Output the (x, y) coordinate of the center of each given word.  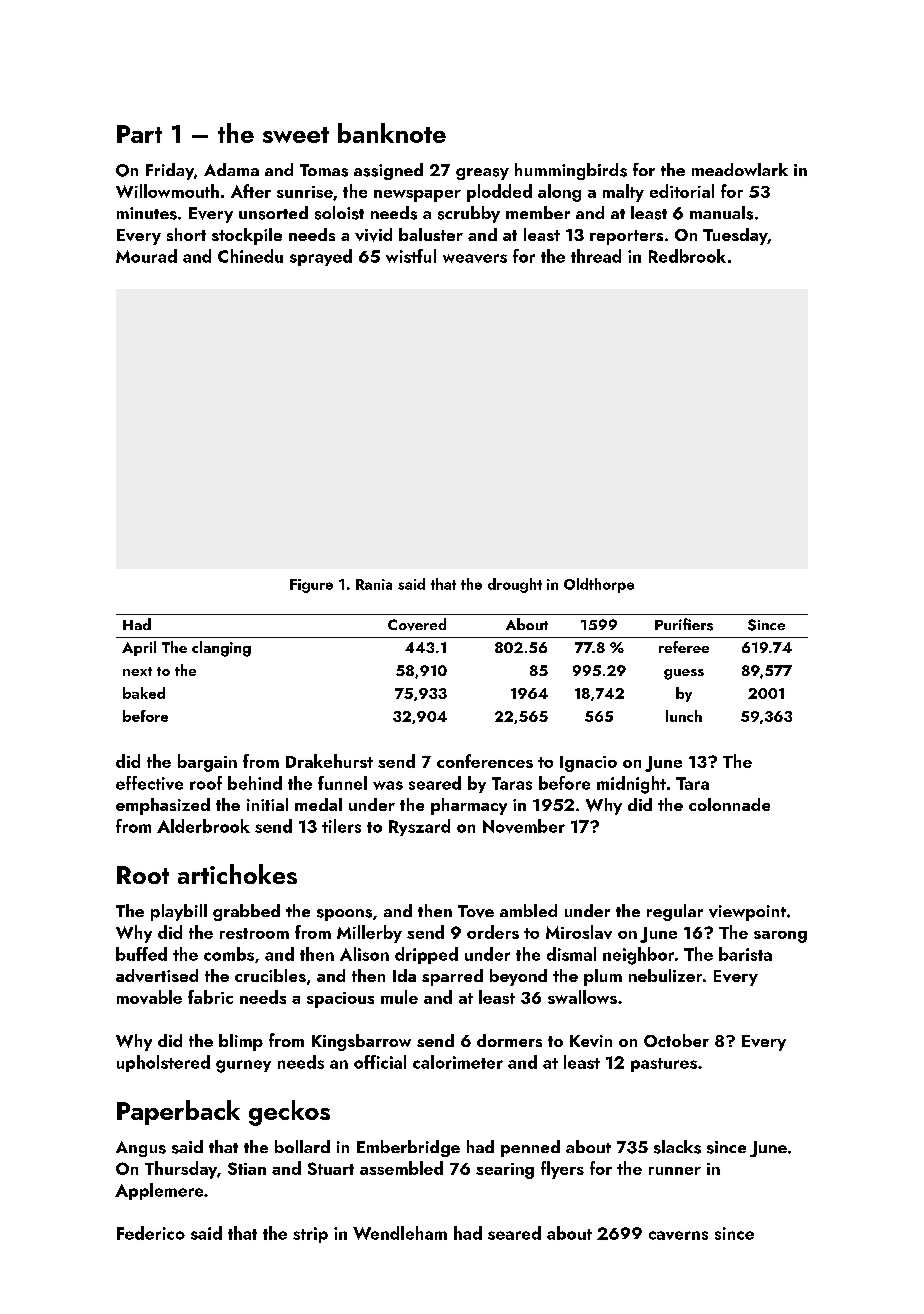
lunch (684, 716)
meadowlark (740, 169)
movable (149, 997)
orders (493, 932)
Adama (231, 169)
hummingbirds (571, 171)
